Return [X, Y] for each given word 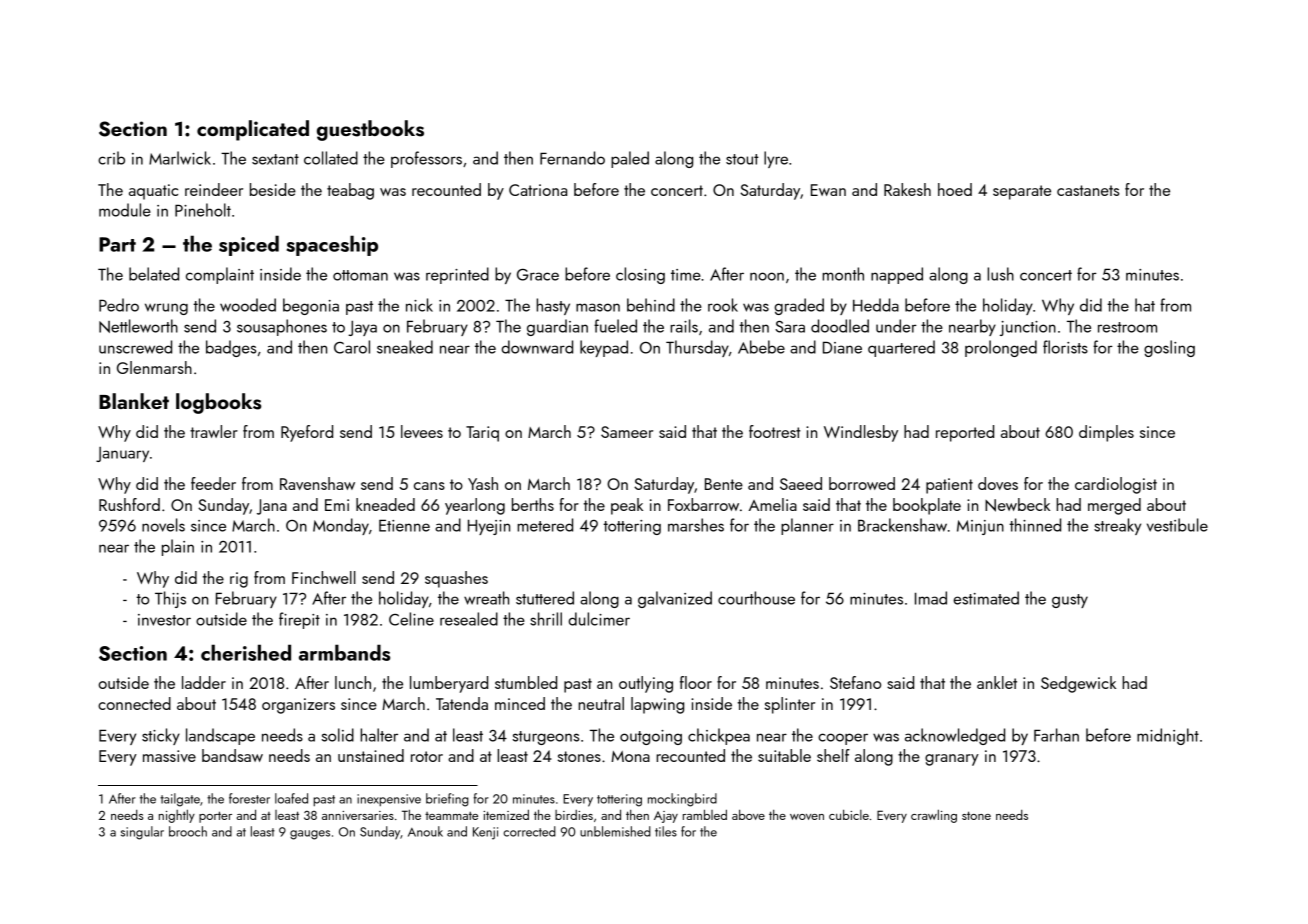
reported [965, 433]
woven [807, 817]
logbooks [218, 403]
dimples [1106, 433]
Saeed [801, 483]
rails [684, 326]
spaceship [332, 245]
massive [169, 756]
